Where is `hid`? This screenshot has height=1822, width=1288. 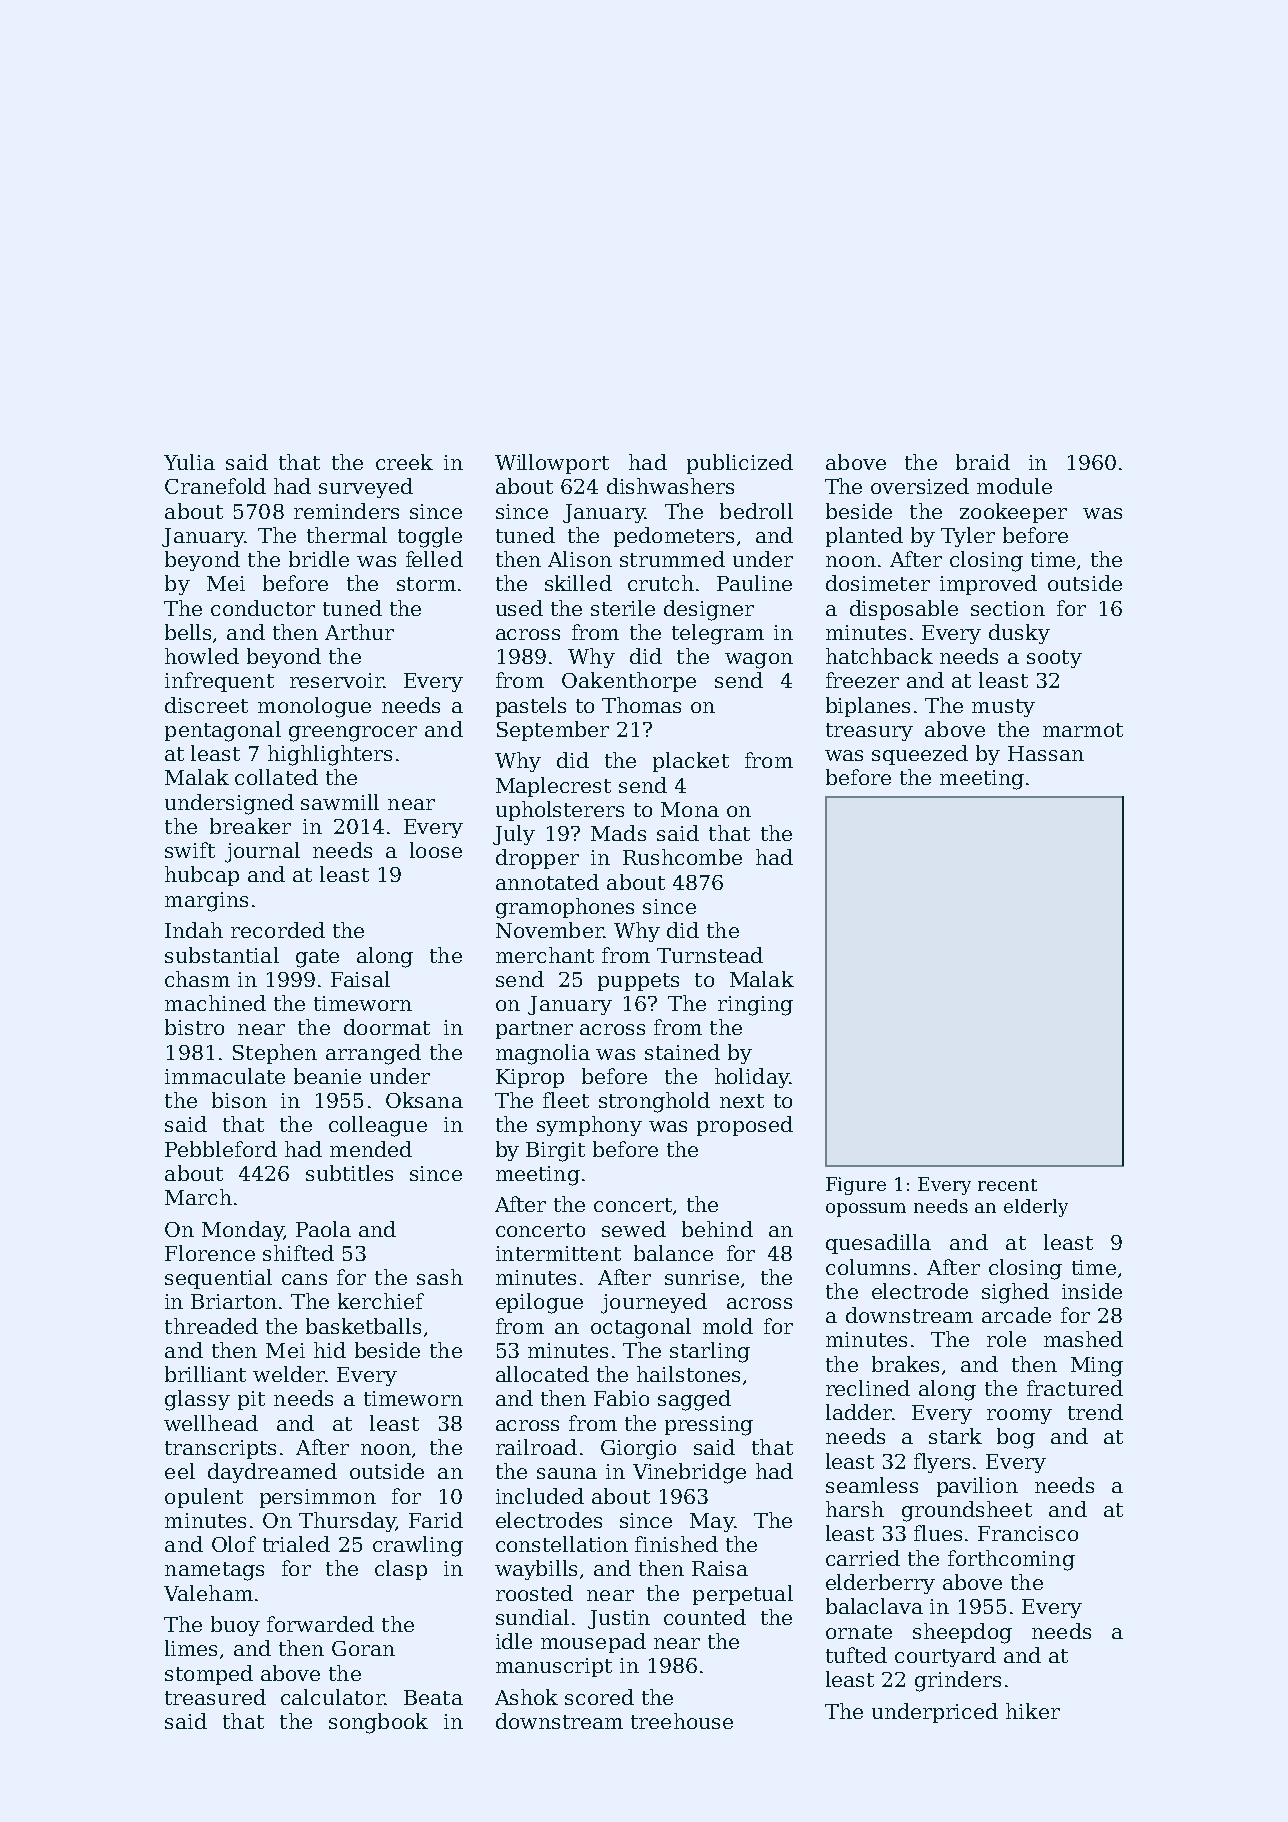
hid is located at coordinates (330, 1350).
